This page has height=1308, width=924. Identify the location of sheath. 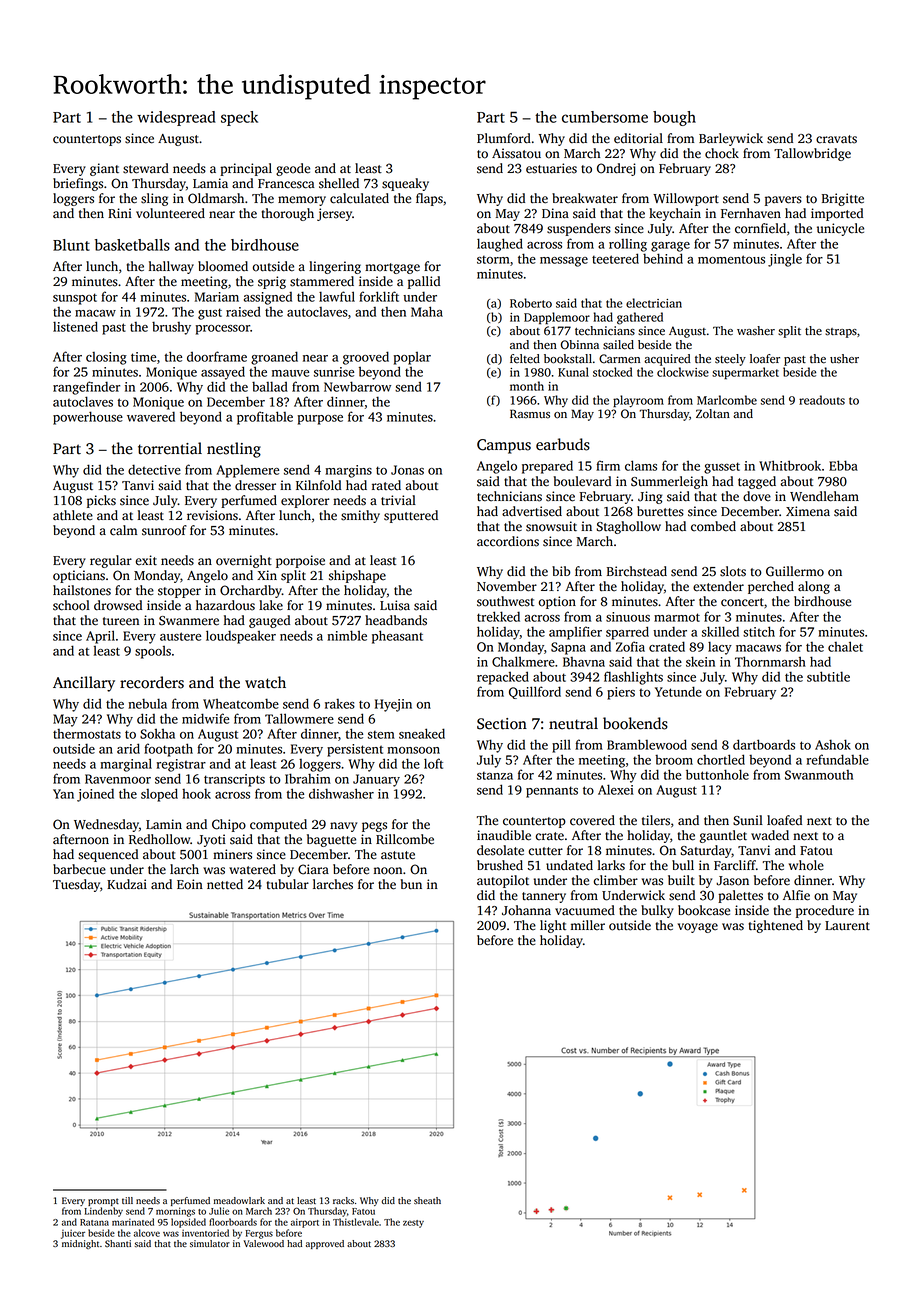
(427, 1200).
